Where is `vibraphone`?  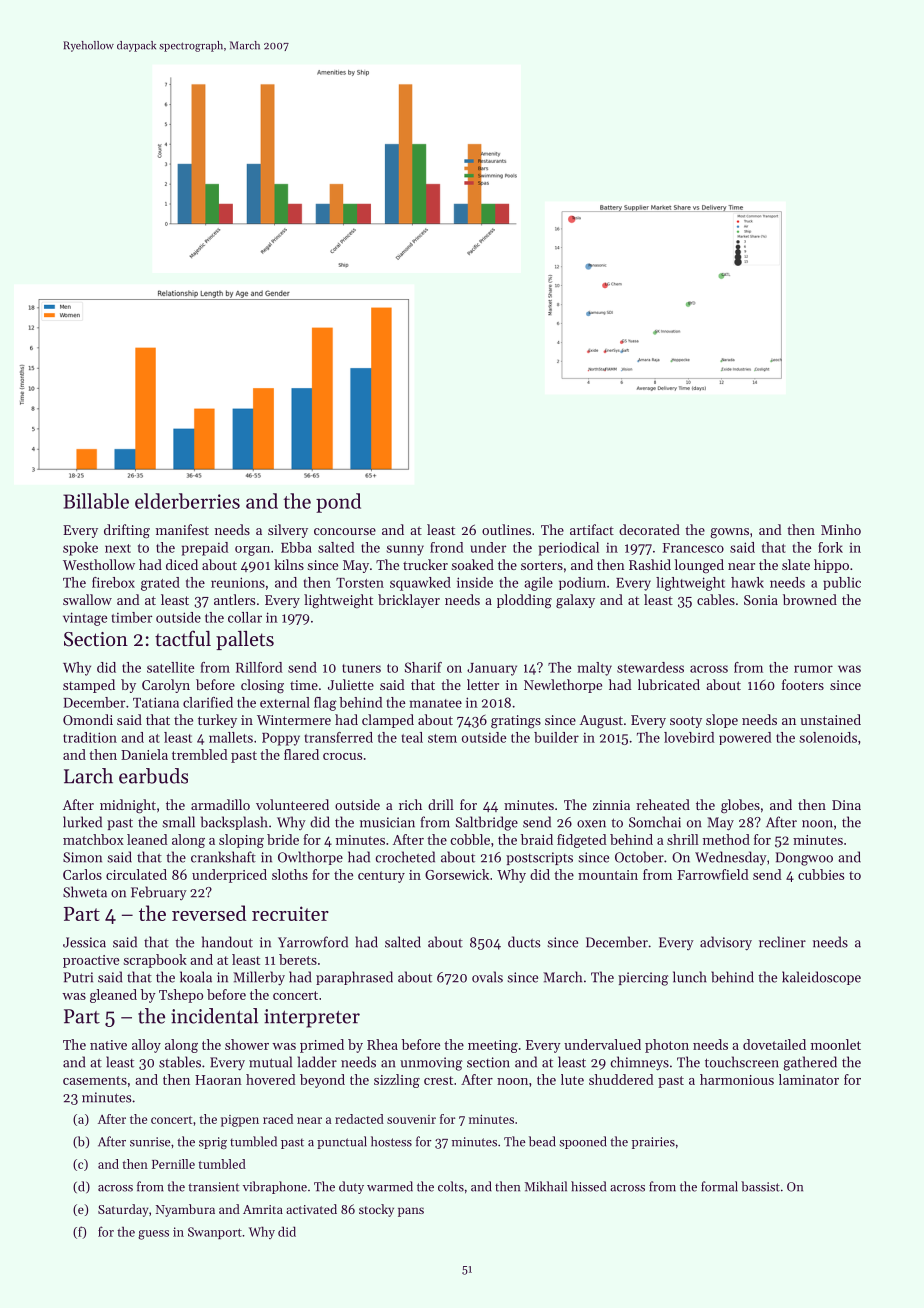 vibraphone is located at coordinates (275, 1187).
